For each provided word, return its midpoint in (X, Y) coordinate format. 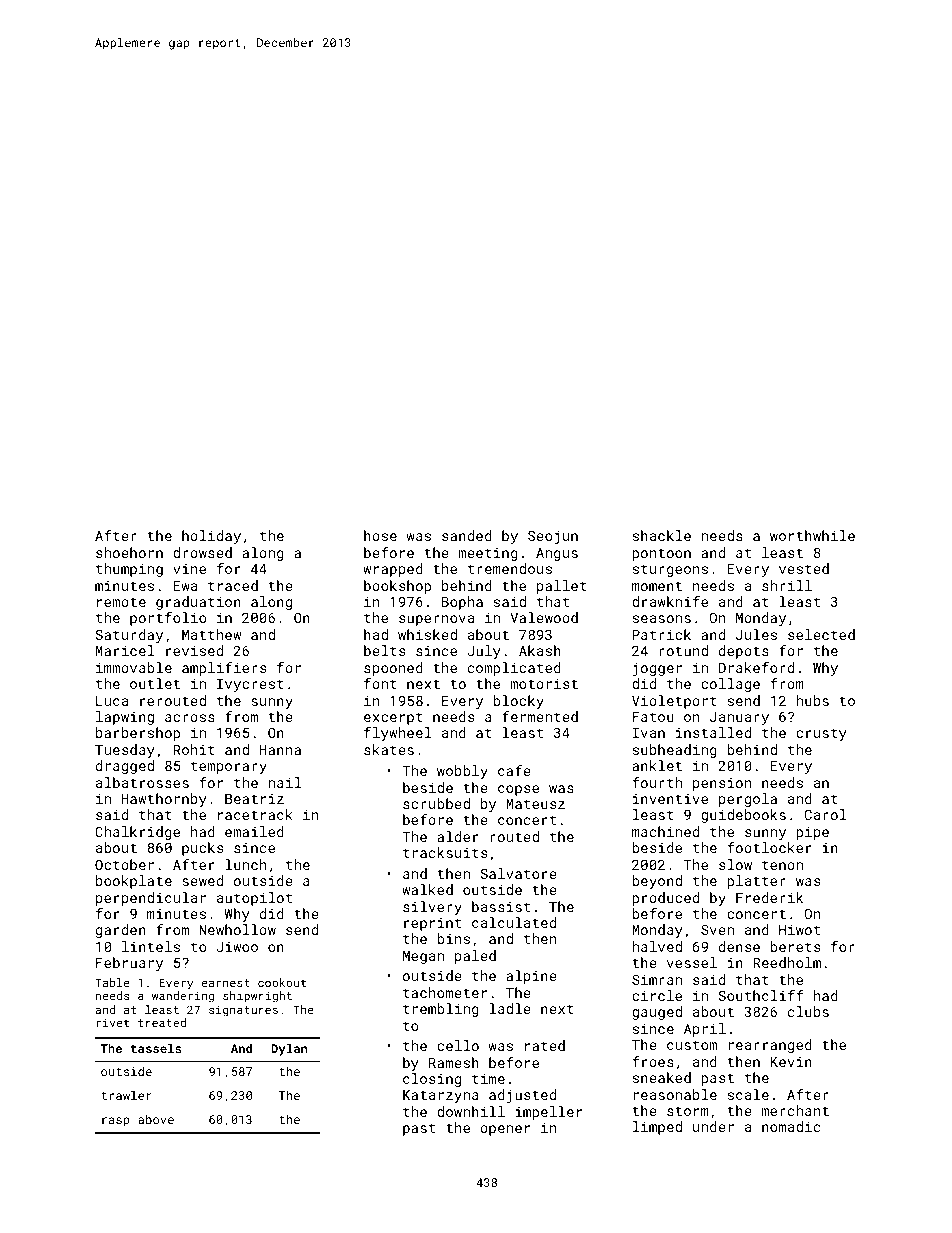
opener (505, 1130)
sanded (467, 535)
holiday (211, 537)
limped (657, 1128)
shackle (662, 535)
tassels (156, 1048)
